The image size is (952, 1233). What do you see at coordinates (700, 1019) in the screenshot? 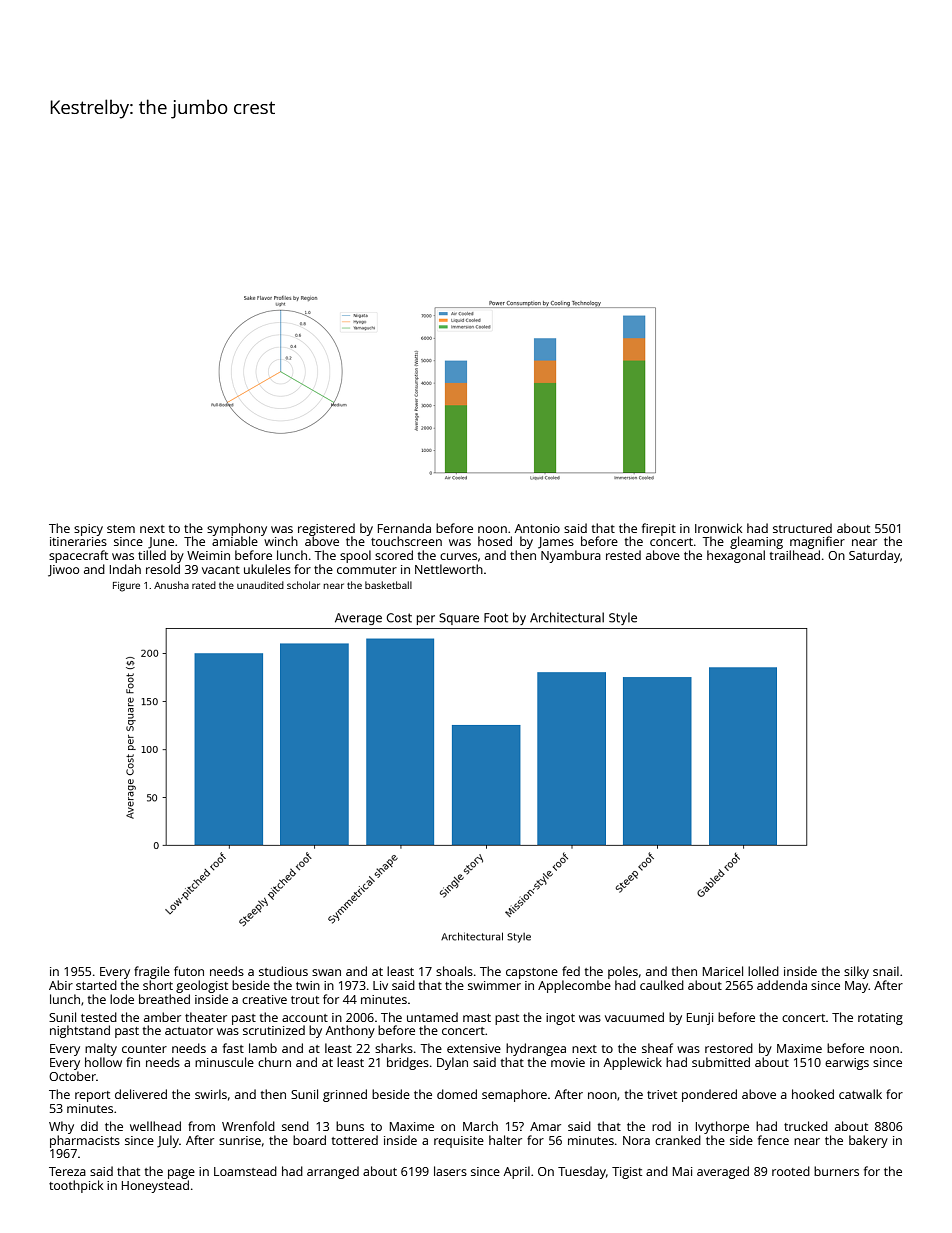
I see `Eunji` at bounding box center [700, 1019].
